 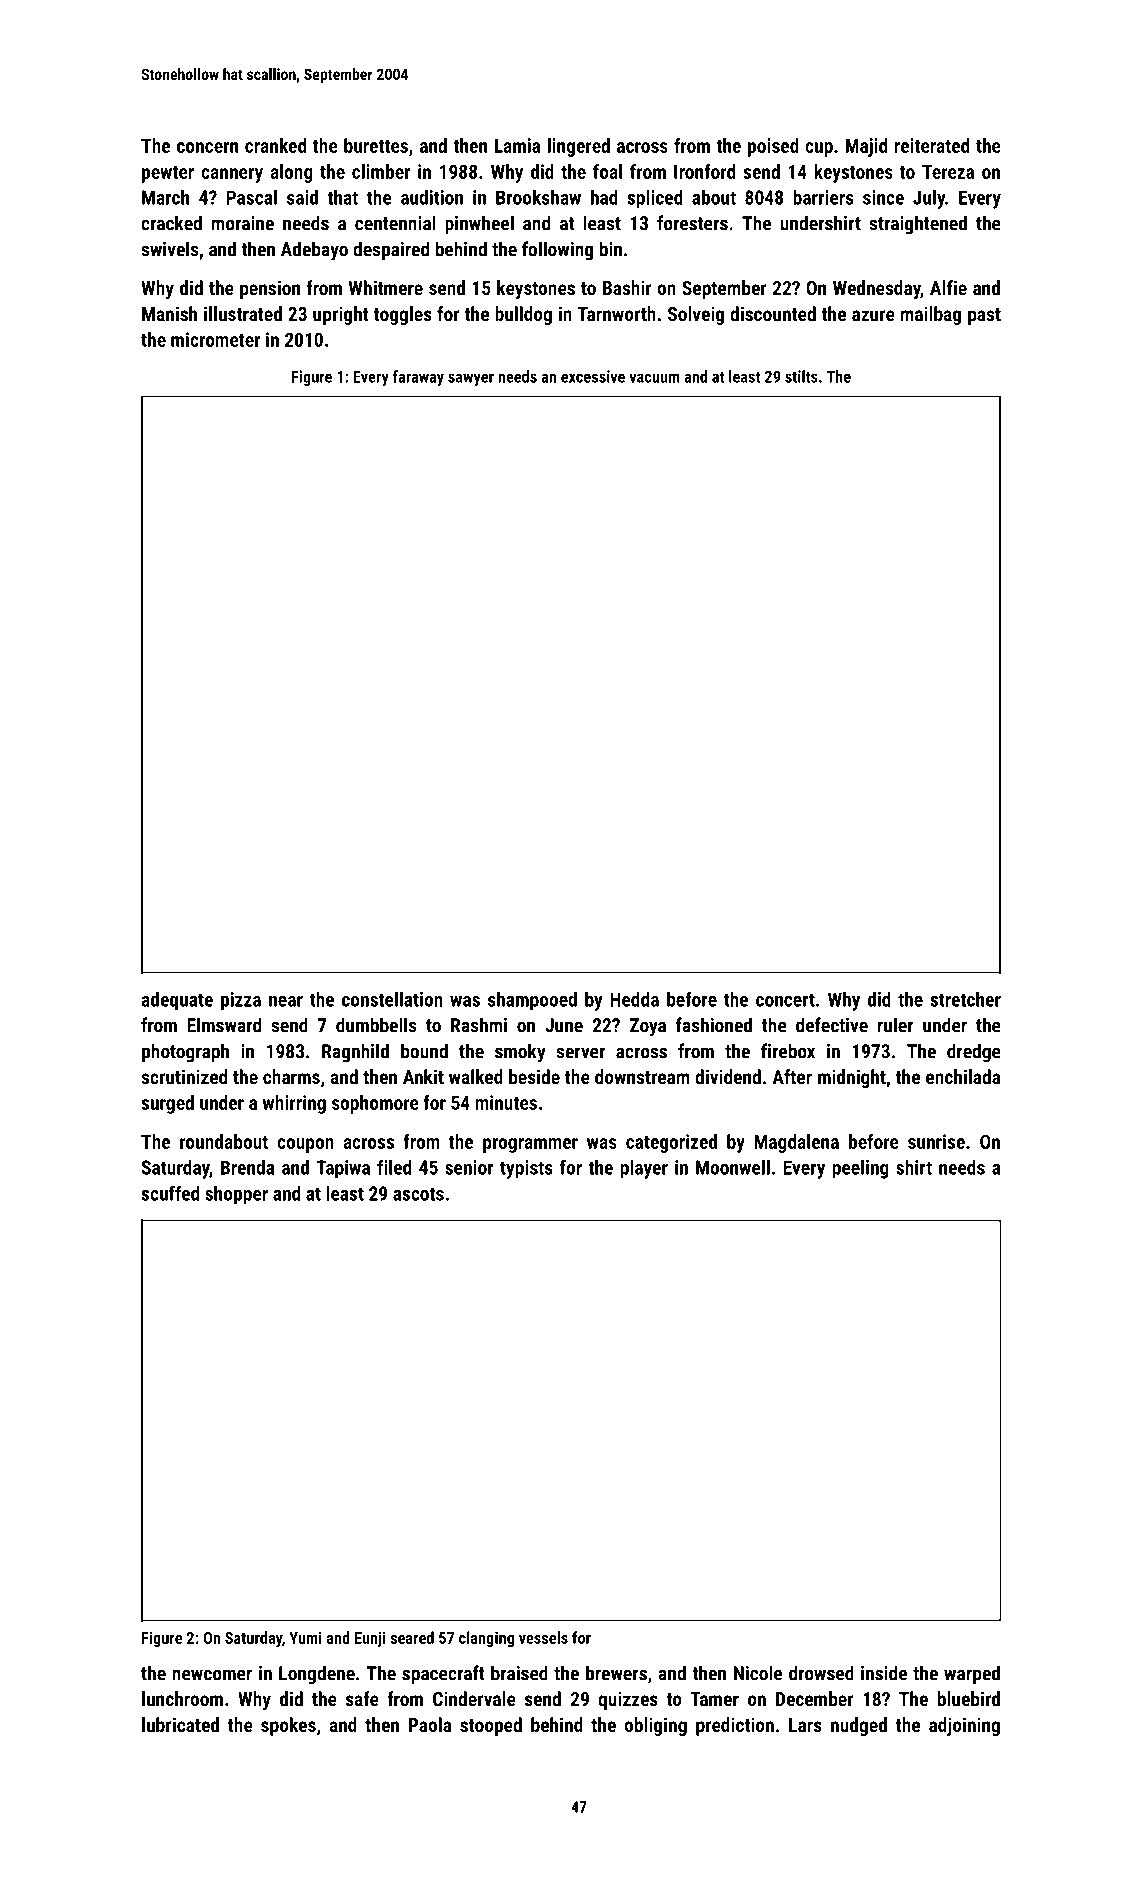 What do you see at coordinates (532, 1001) in the image?
I see `shampooed` at bounding box center [532, 1001].
